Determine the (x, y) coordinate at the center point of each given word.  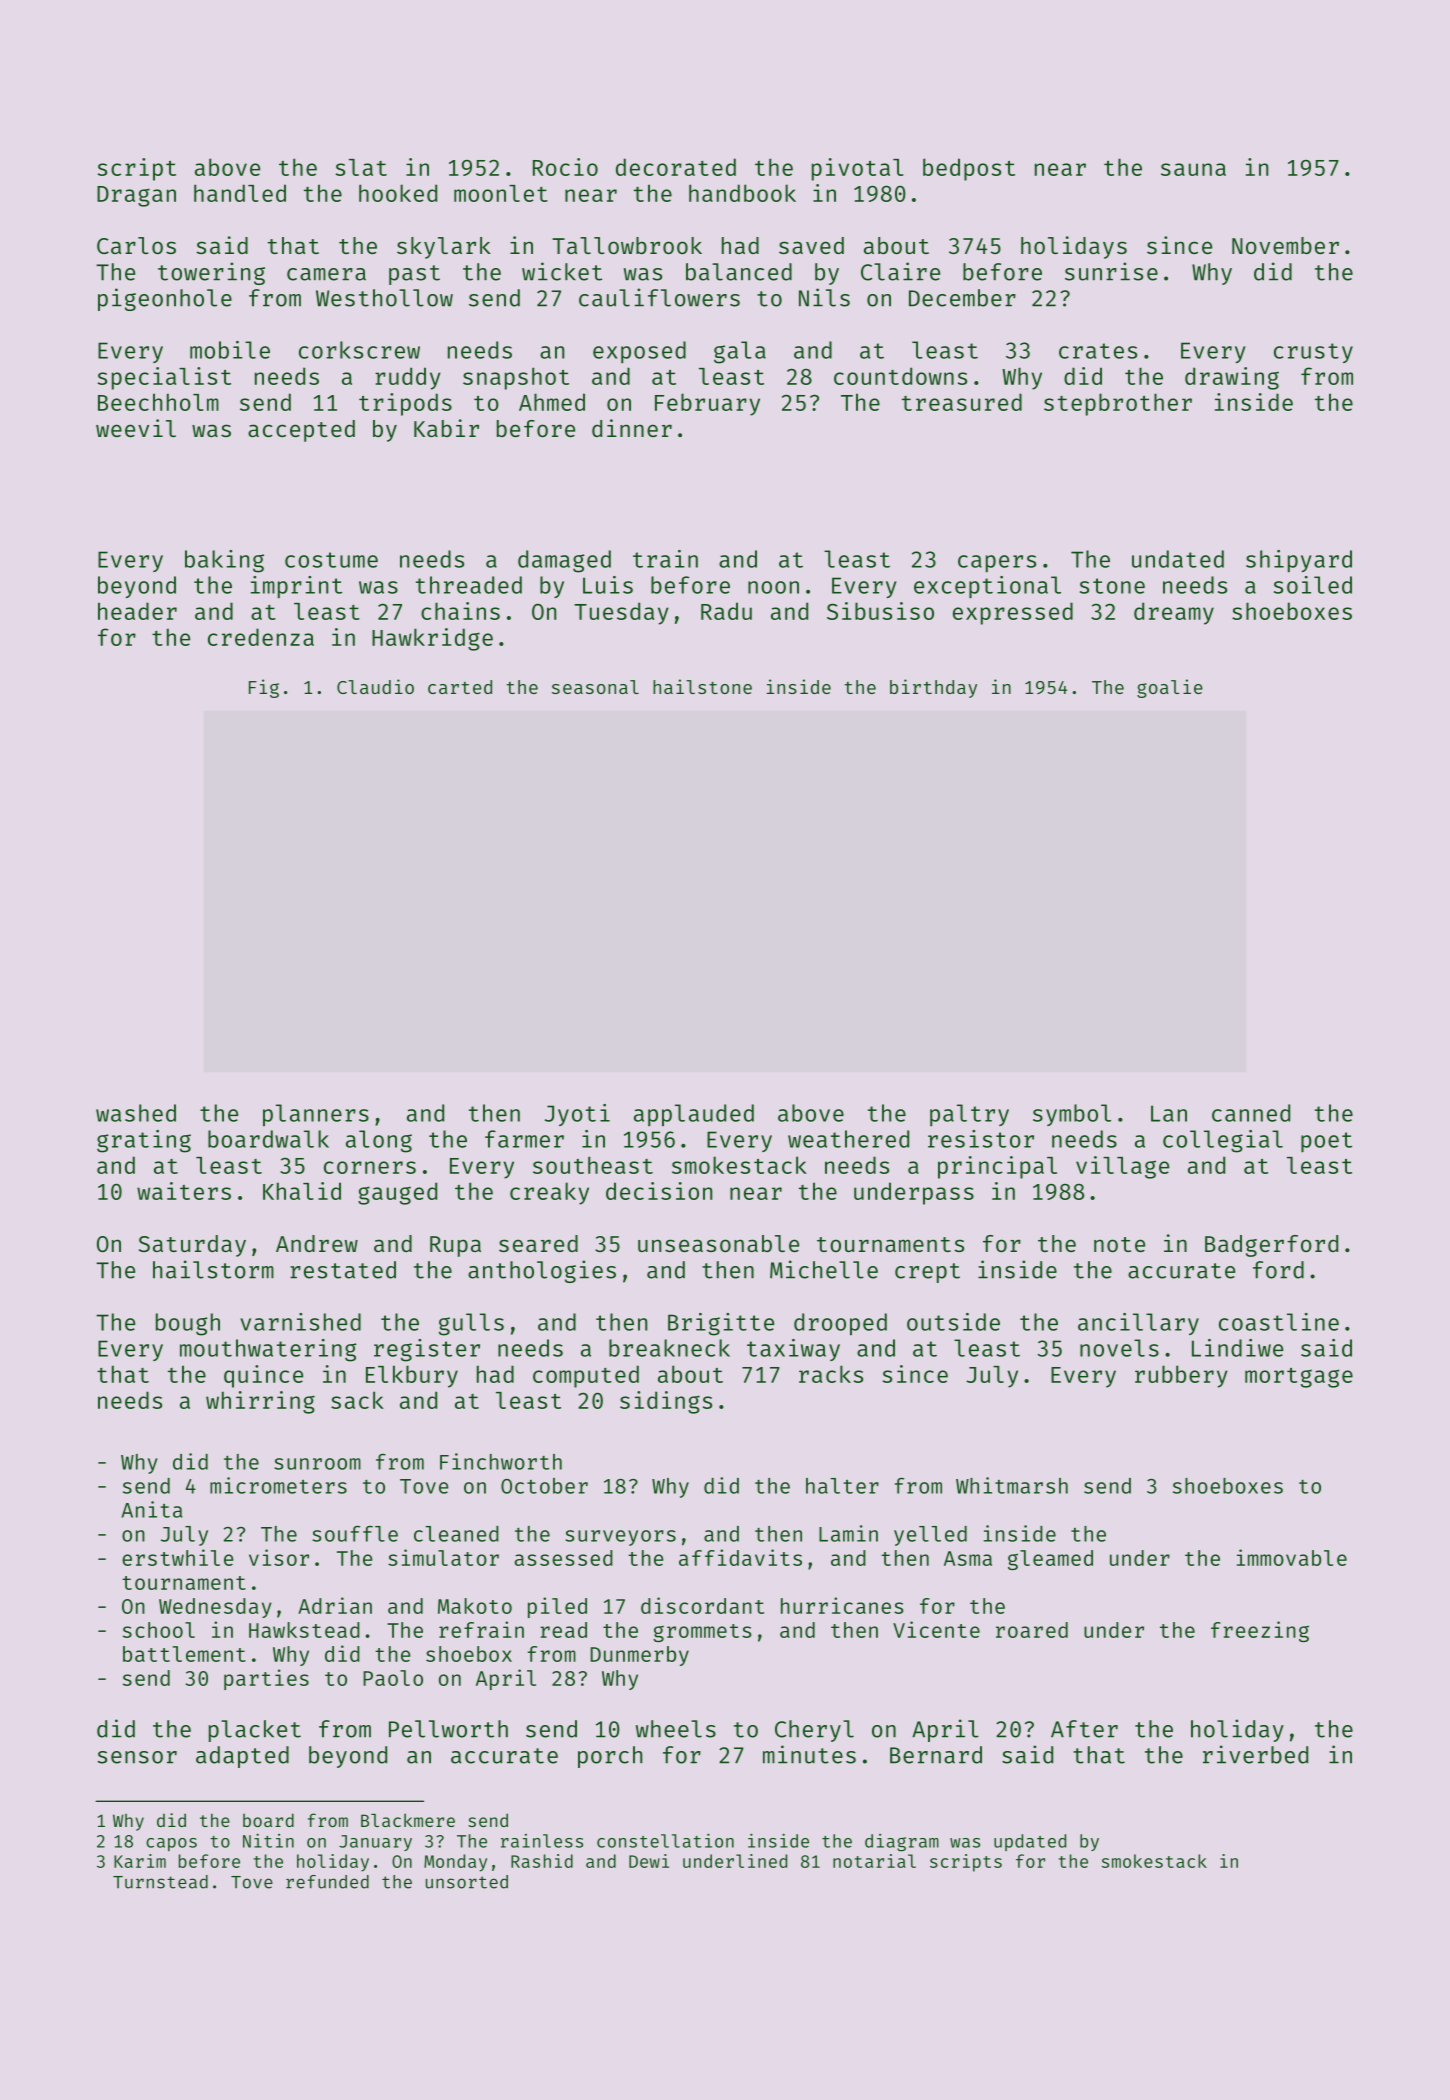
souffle (355, 1533)
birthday (933, 688)
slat (361, 167)
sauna (1193, 169)
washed (136, 1113)
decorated (676, 167)
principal (997, 1167)
